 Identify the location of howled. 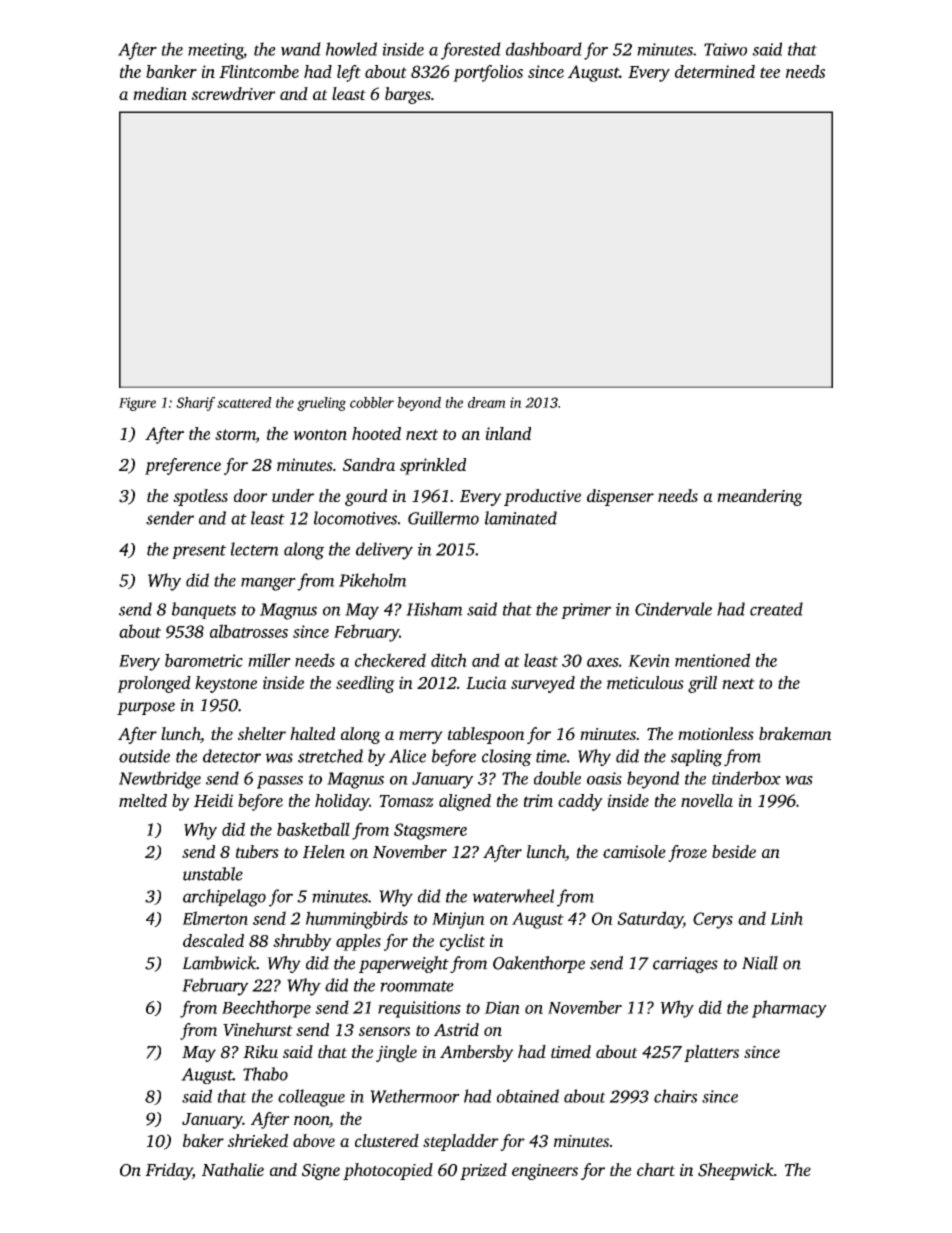
(351, 49).
